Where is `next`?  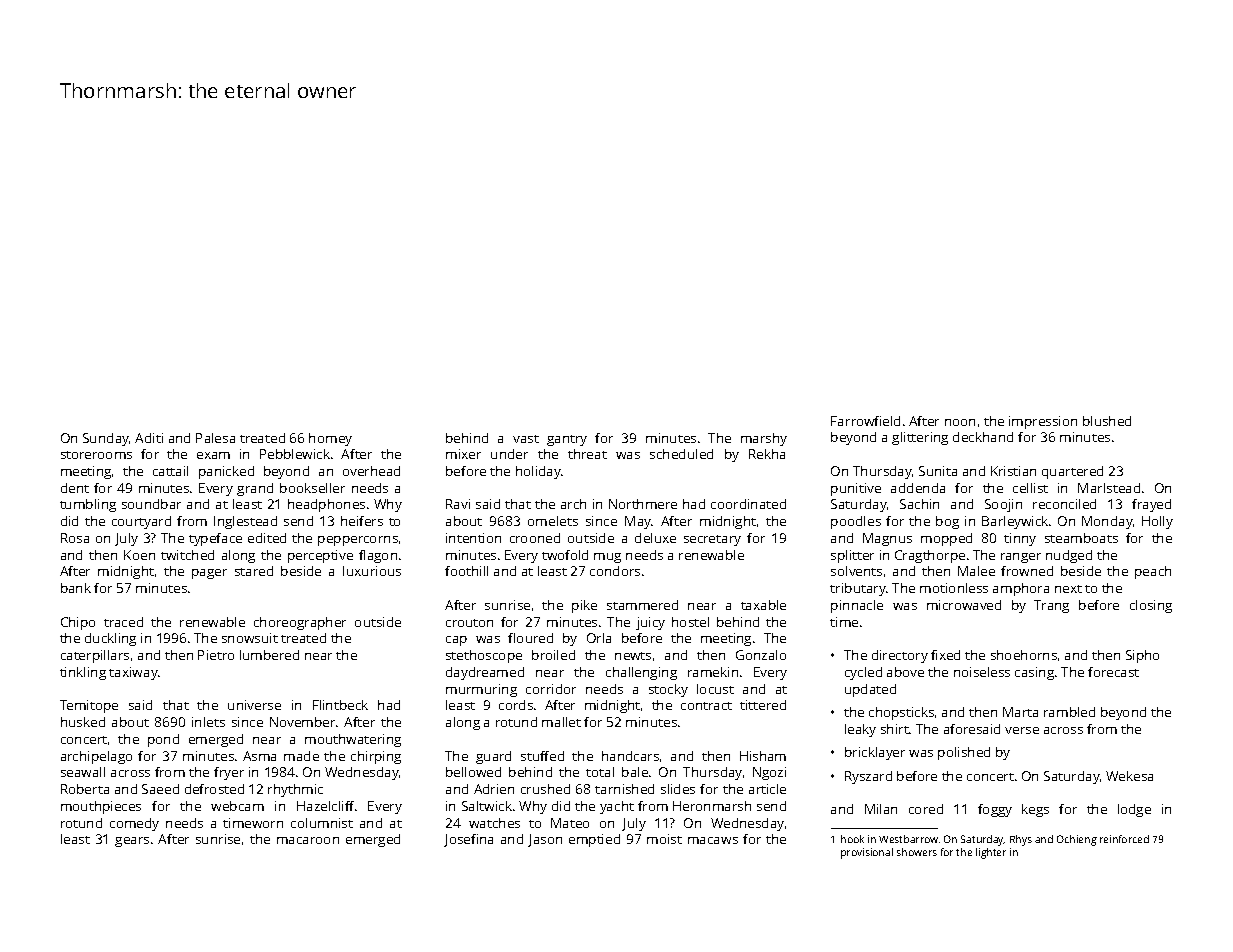 next is located at coordinates (1068, 589).
